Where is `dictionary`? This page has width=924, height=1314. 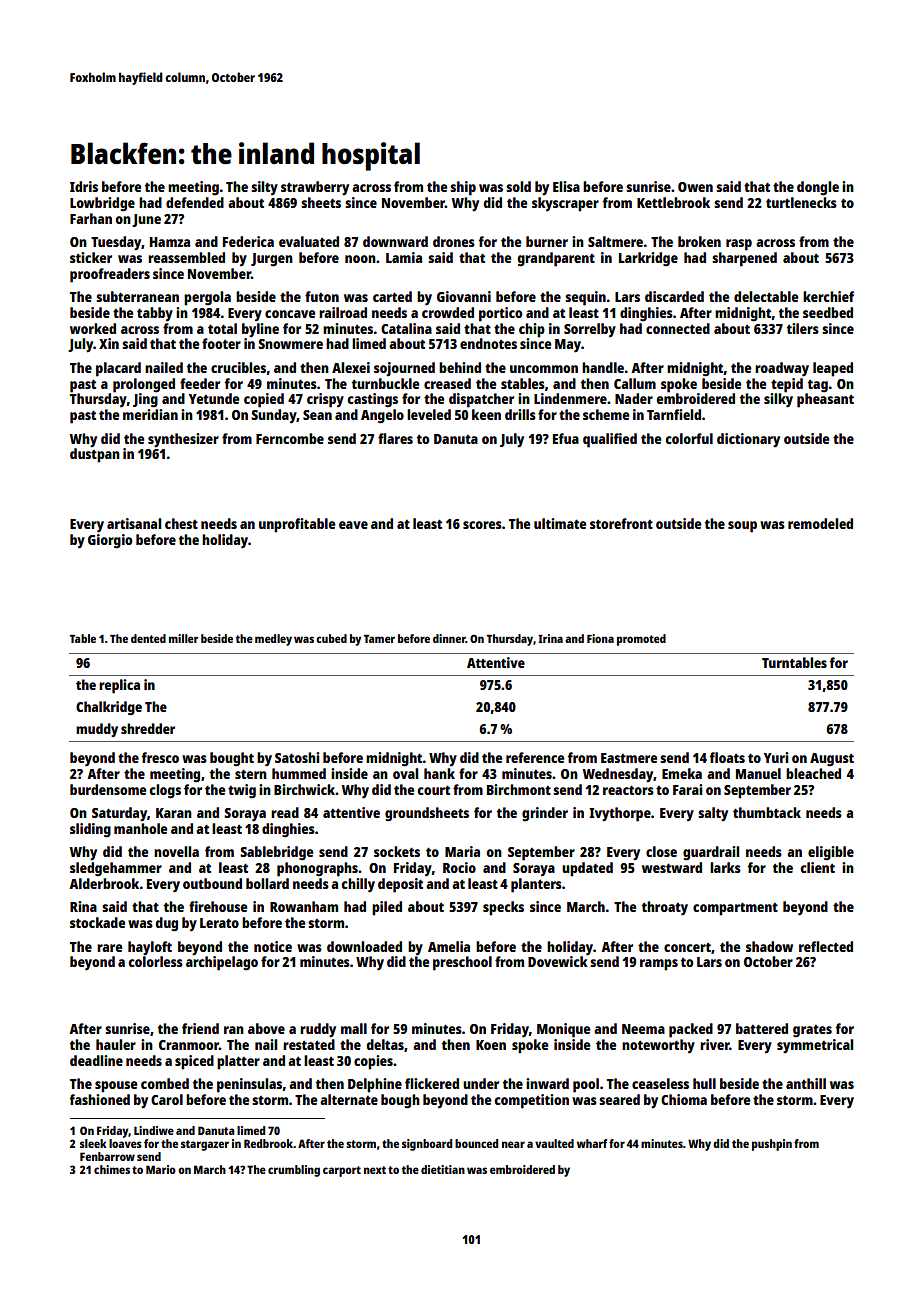 dictionary is located at coordinates (748, 440).
